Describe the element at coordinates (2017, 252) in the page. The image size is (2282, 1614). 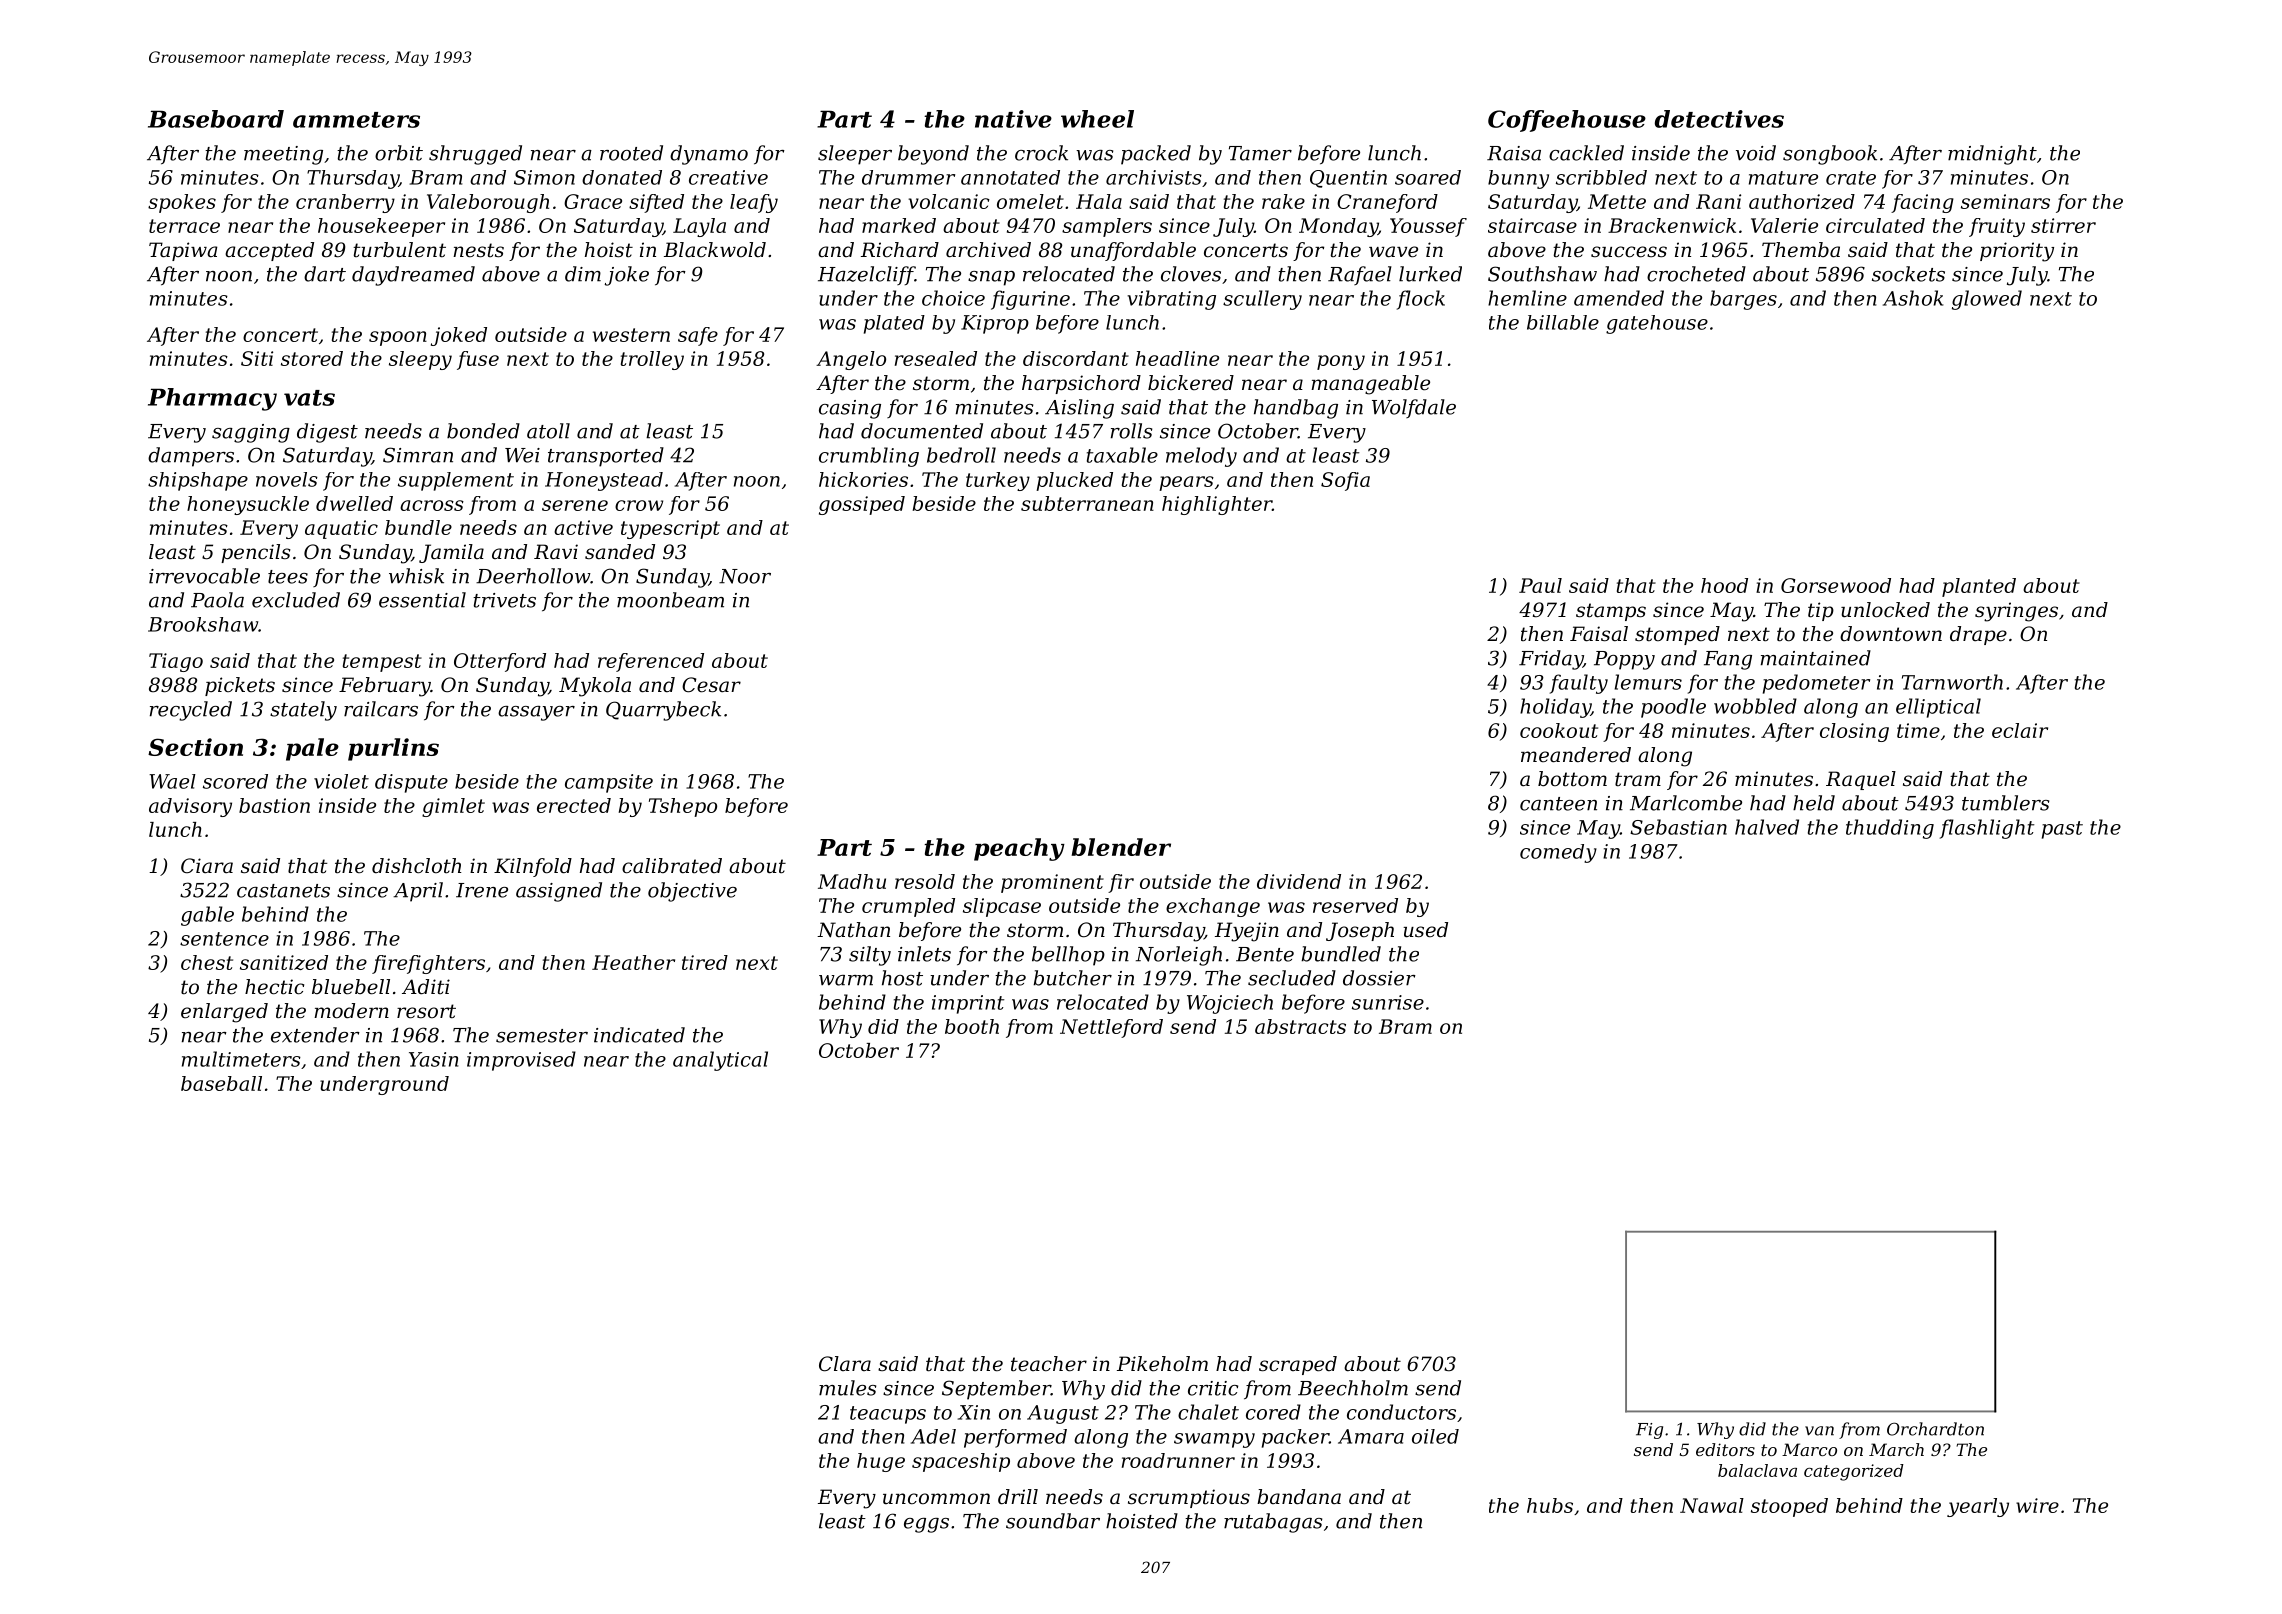
I see `priority` at that location.
